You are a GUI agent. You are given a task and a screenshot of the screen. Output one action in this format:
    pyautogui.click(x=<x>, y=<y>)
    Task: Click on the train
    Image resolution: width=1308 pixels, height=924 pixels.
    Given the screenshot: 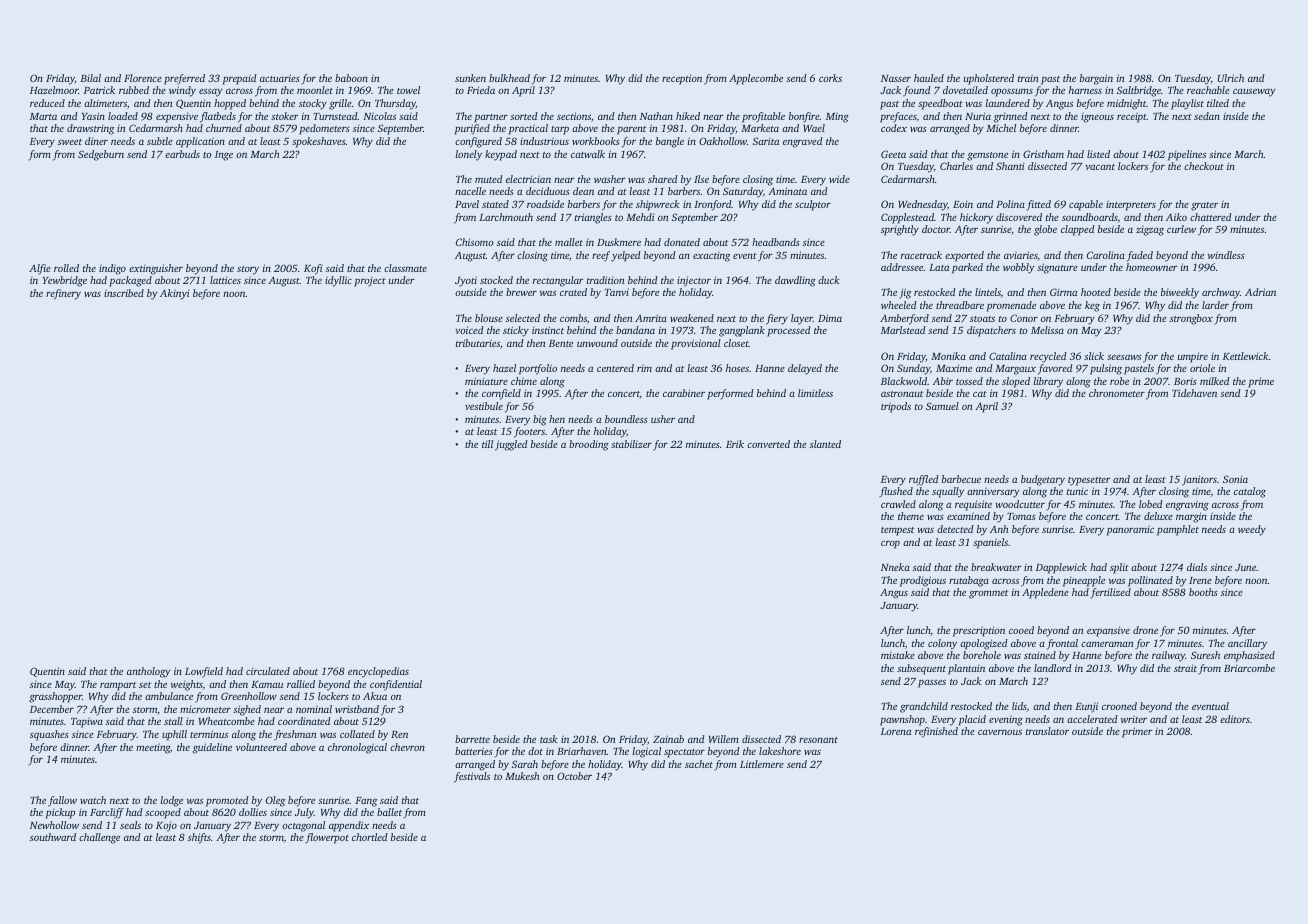 What is the action you would take?
    pyautogui.click(x=1028, y=78)
